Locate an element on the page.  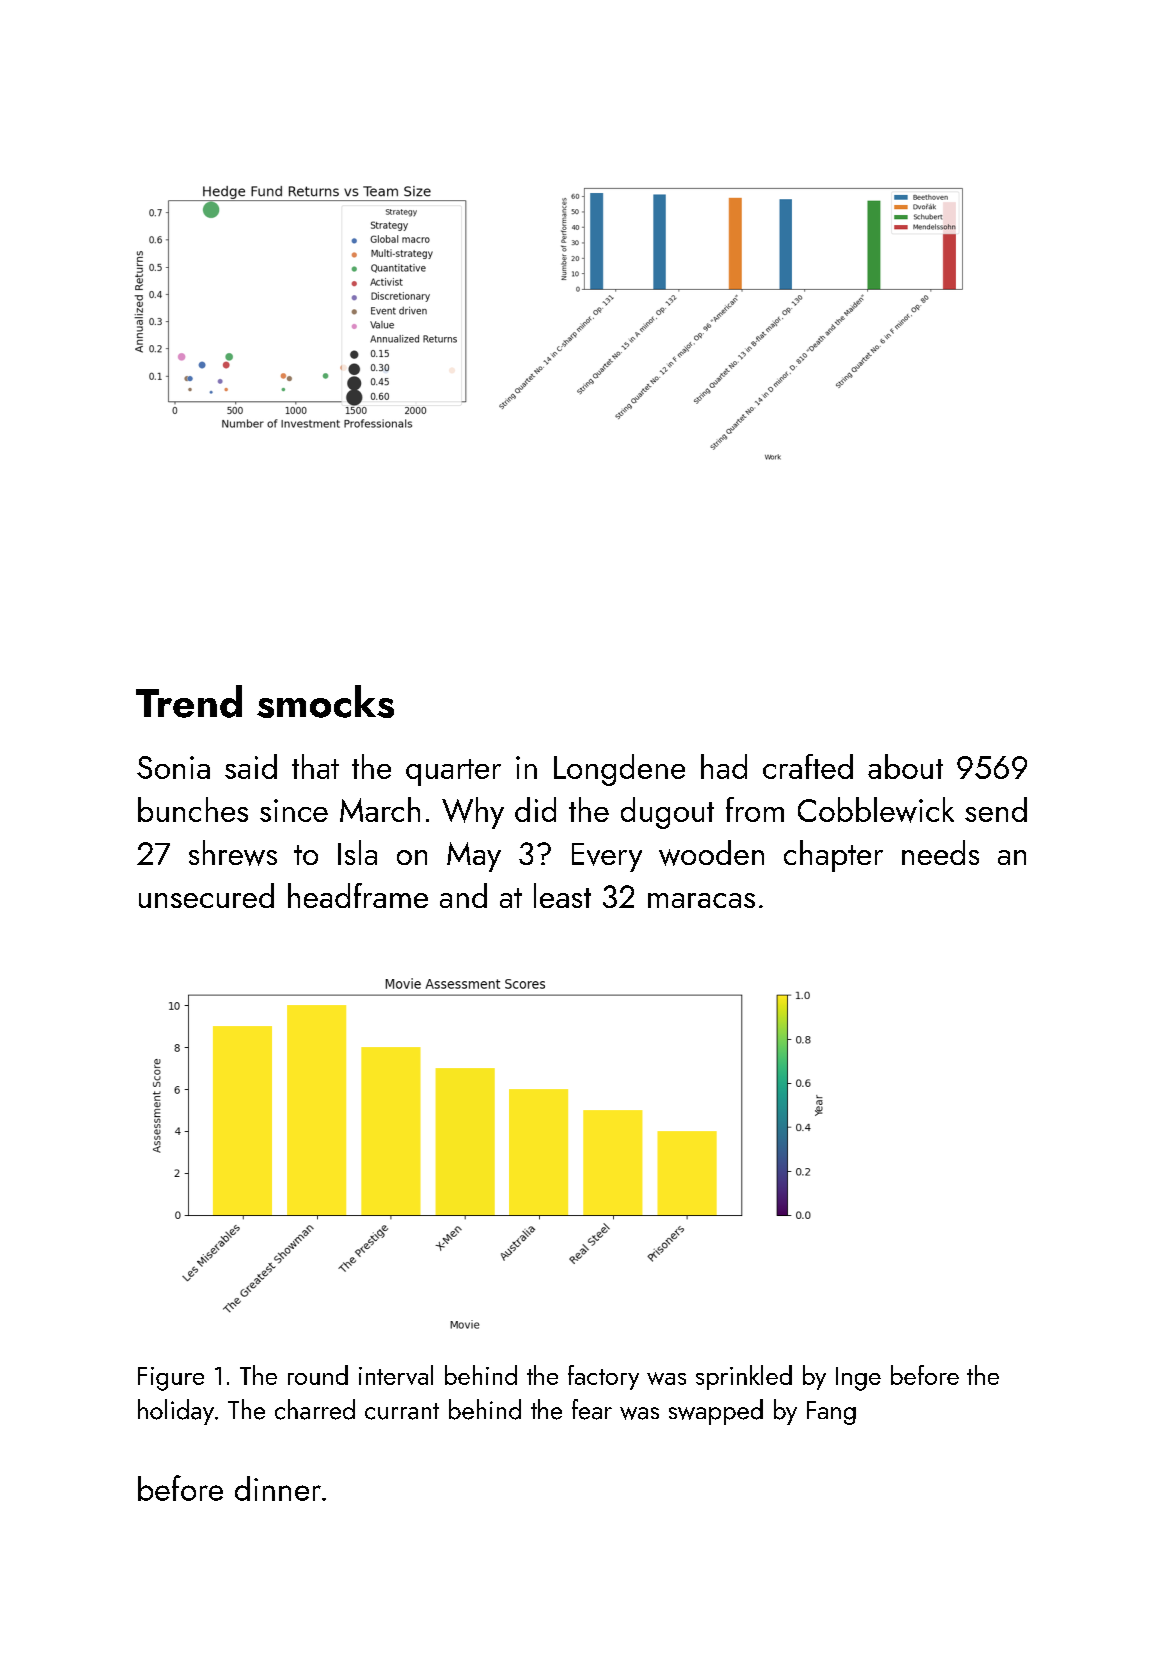
smocks is located at coordinates (325, 701).
